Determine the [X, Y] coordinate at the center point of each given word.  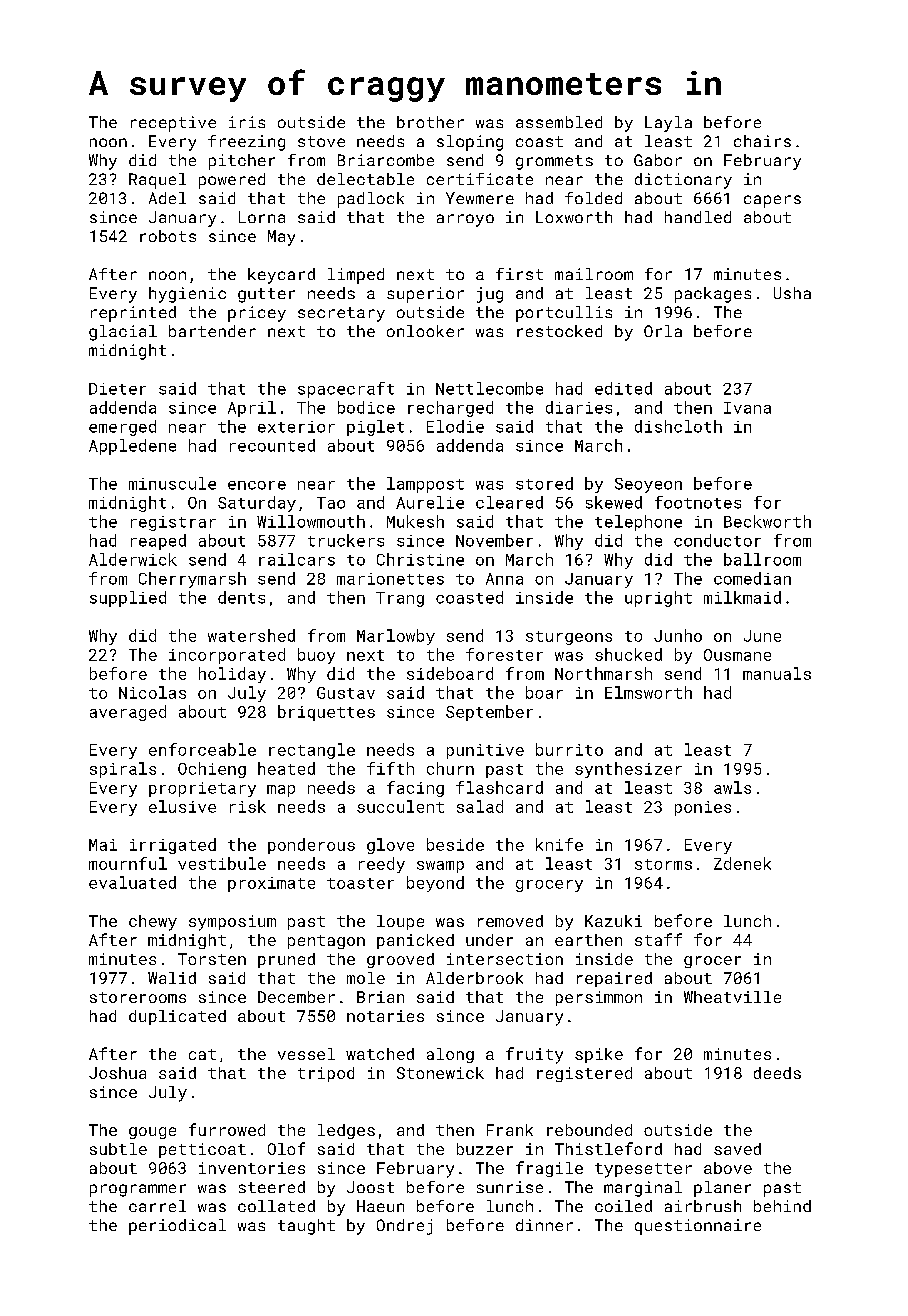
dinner [544, 1225]
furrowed [227, 1129]
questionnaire [698, 1227]
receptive [173, 124]
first [519, 274]
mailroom [594, 274]
